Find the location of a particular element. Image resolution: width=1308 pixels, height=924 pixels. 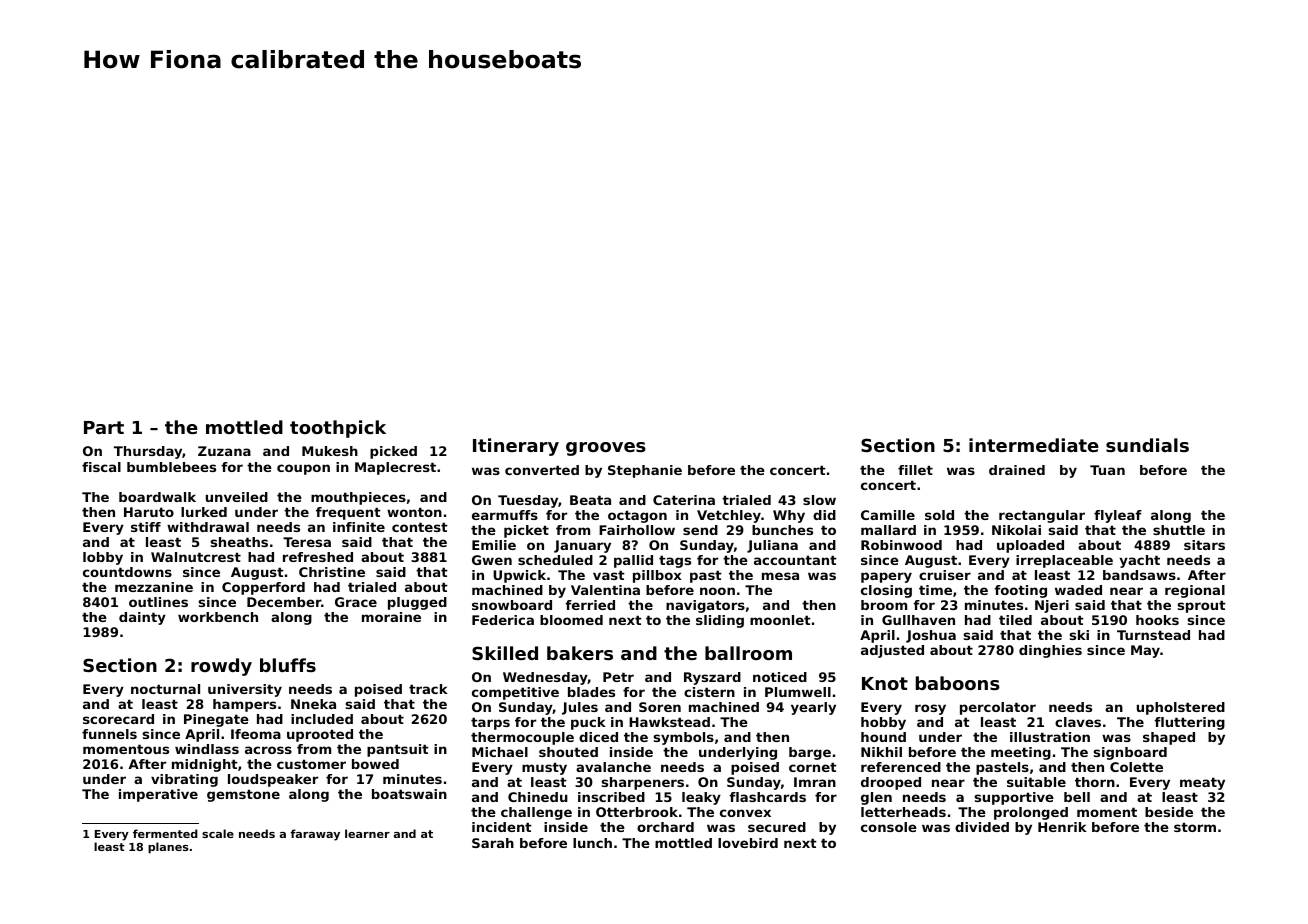

avalanche is located at coordinates (613, 767).
